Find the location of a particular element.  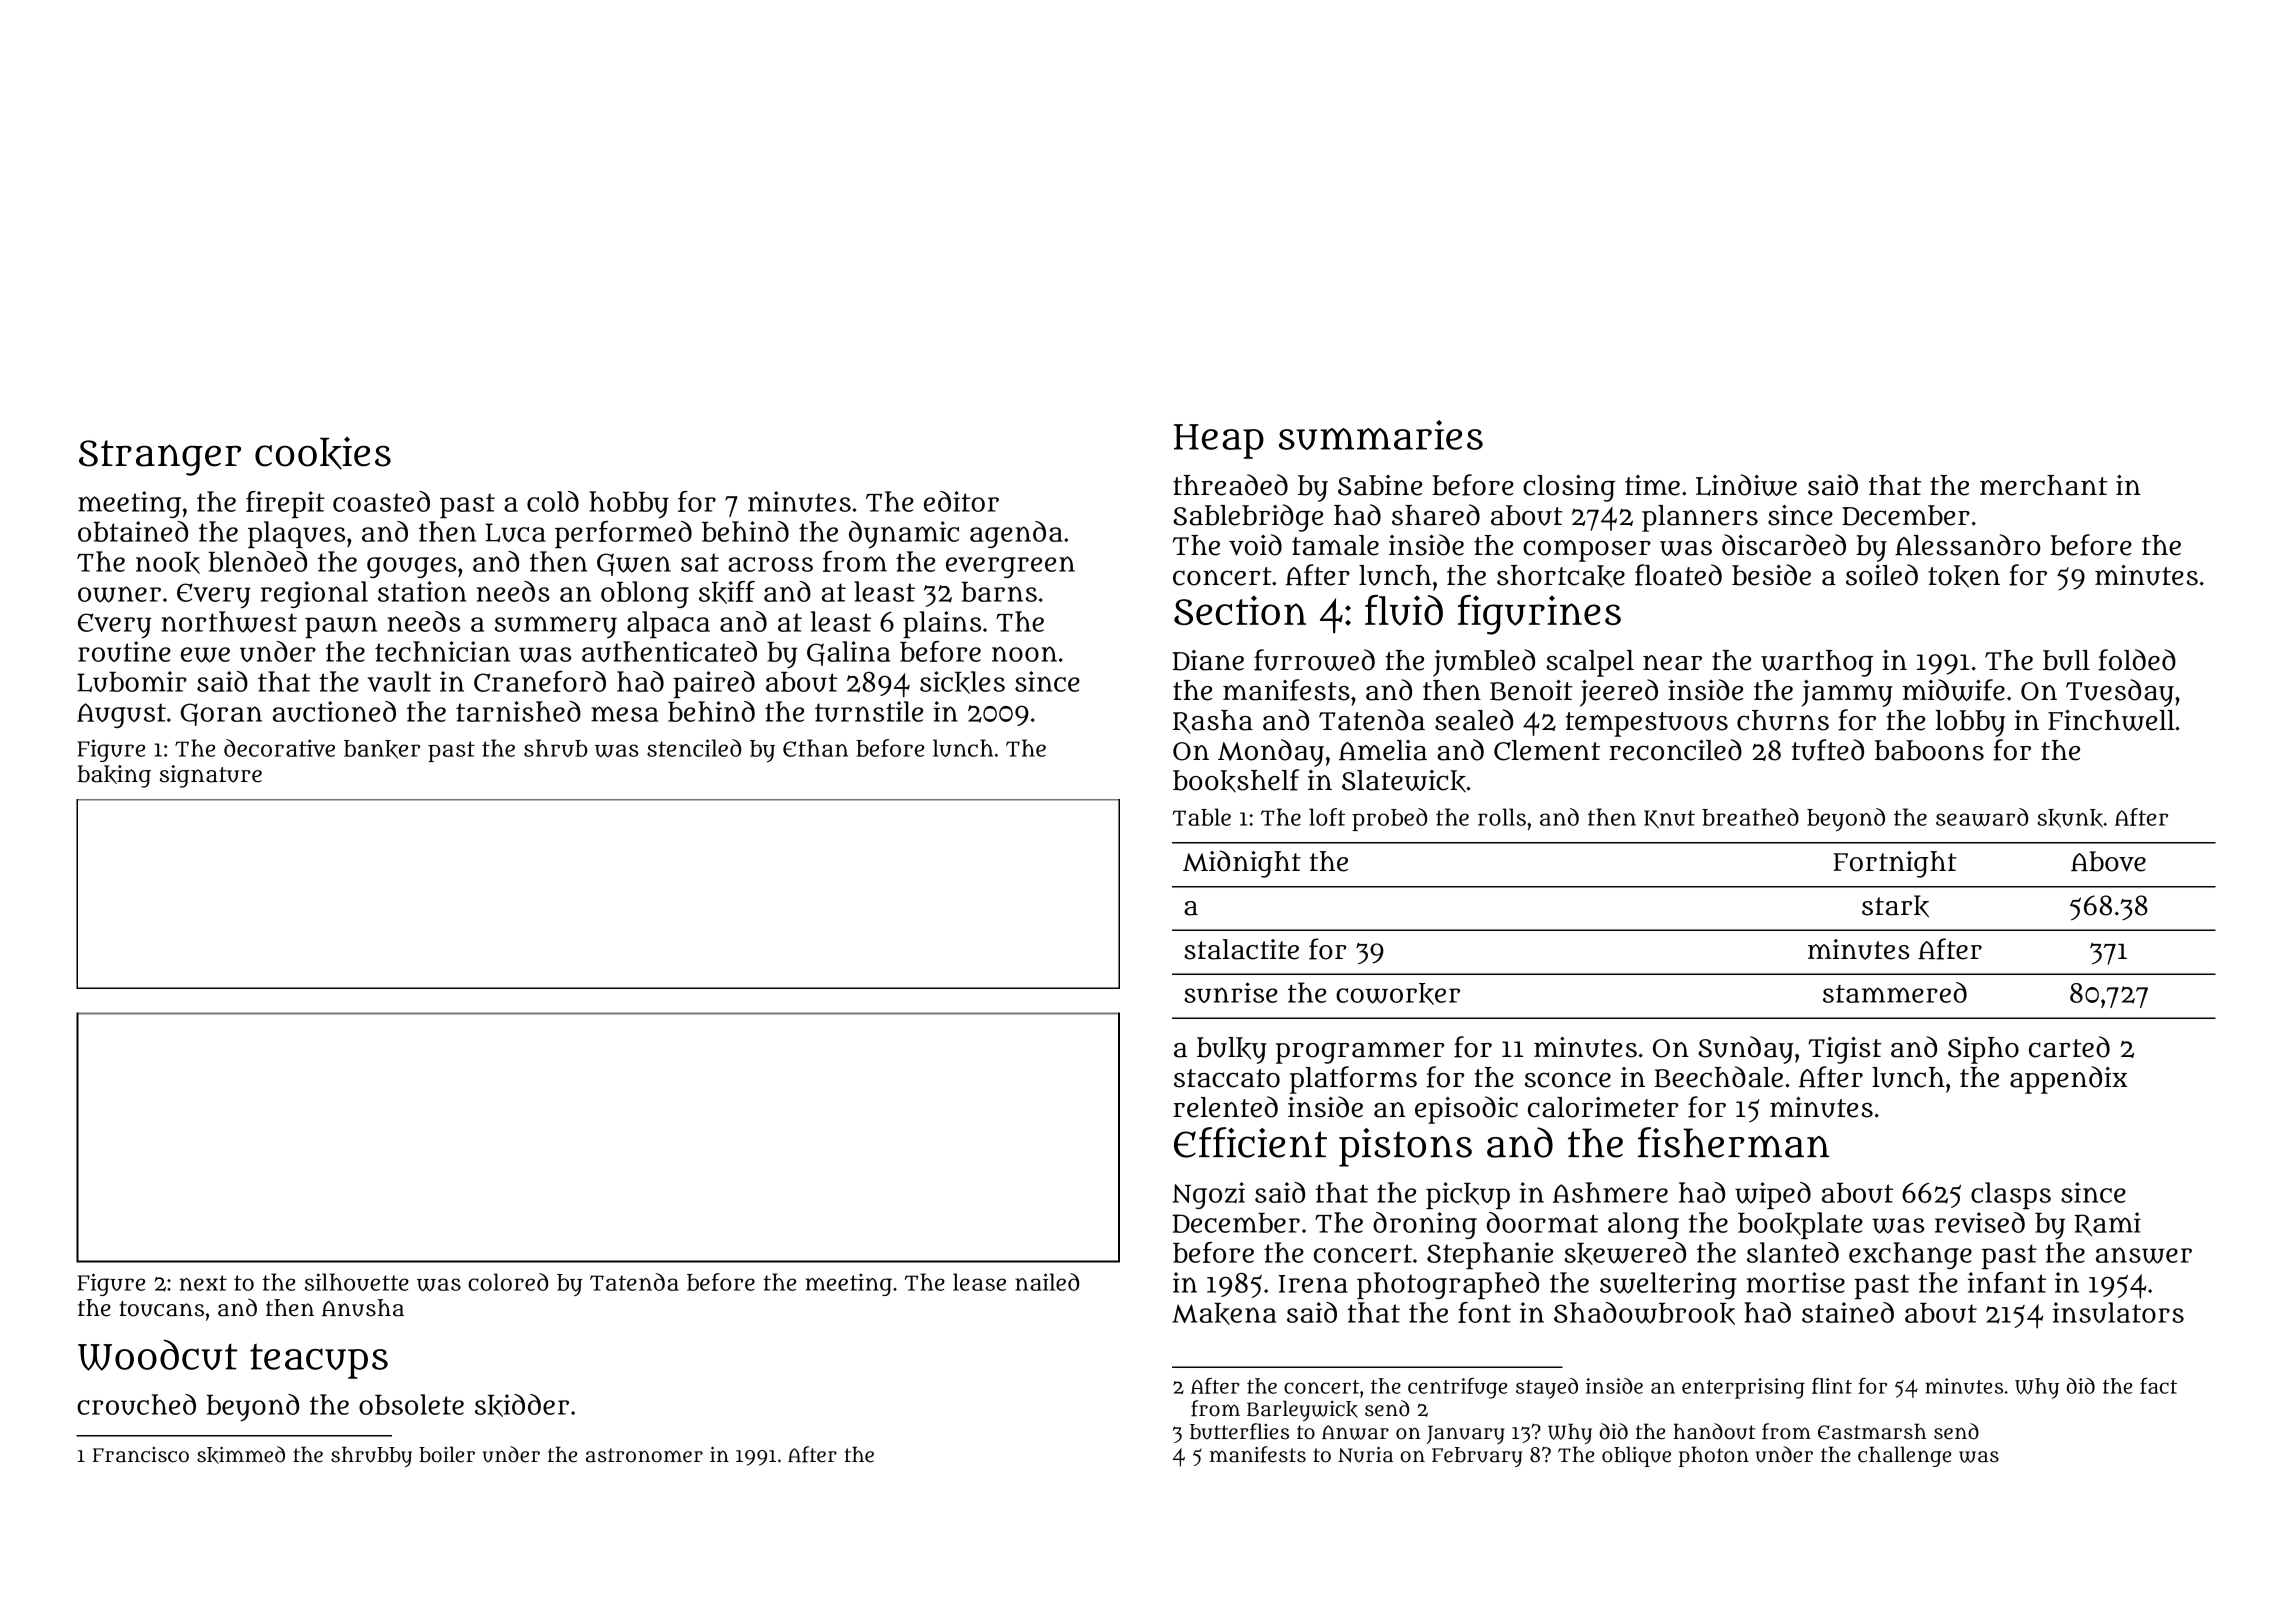

discarded is located at coordinates (1784, 545).
